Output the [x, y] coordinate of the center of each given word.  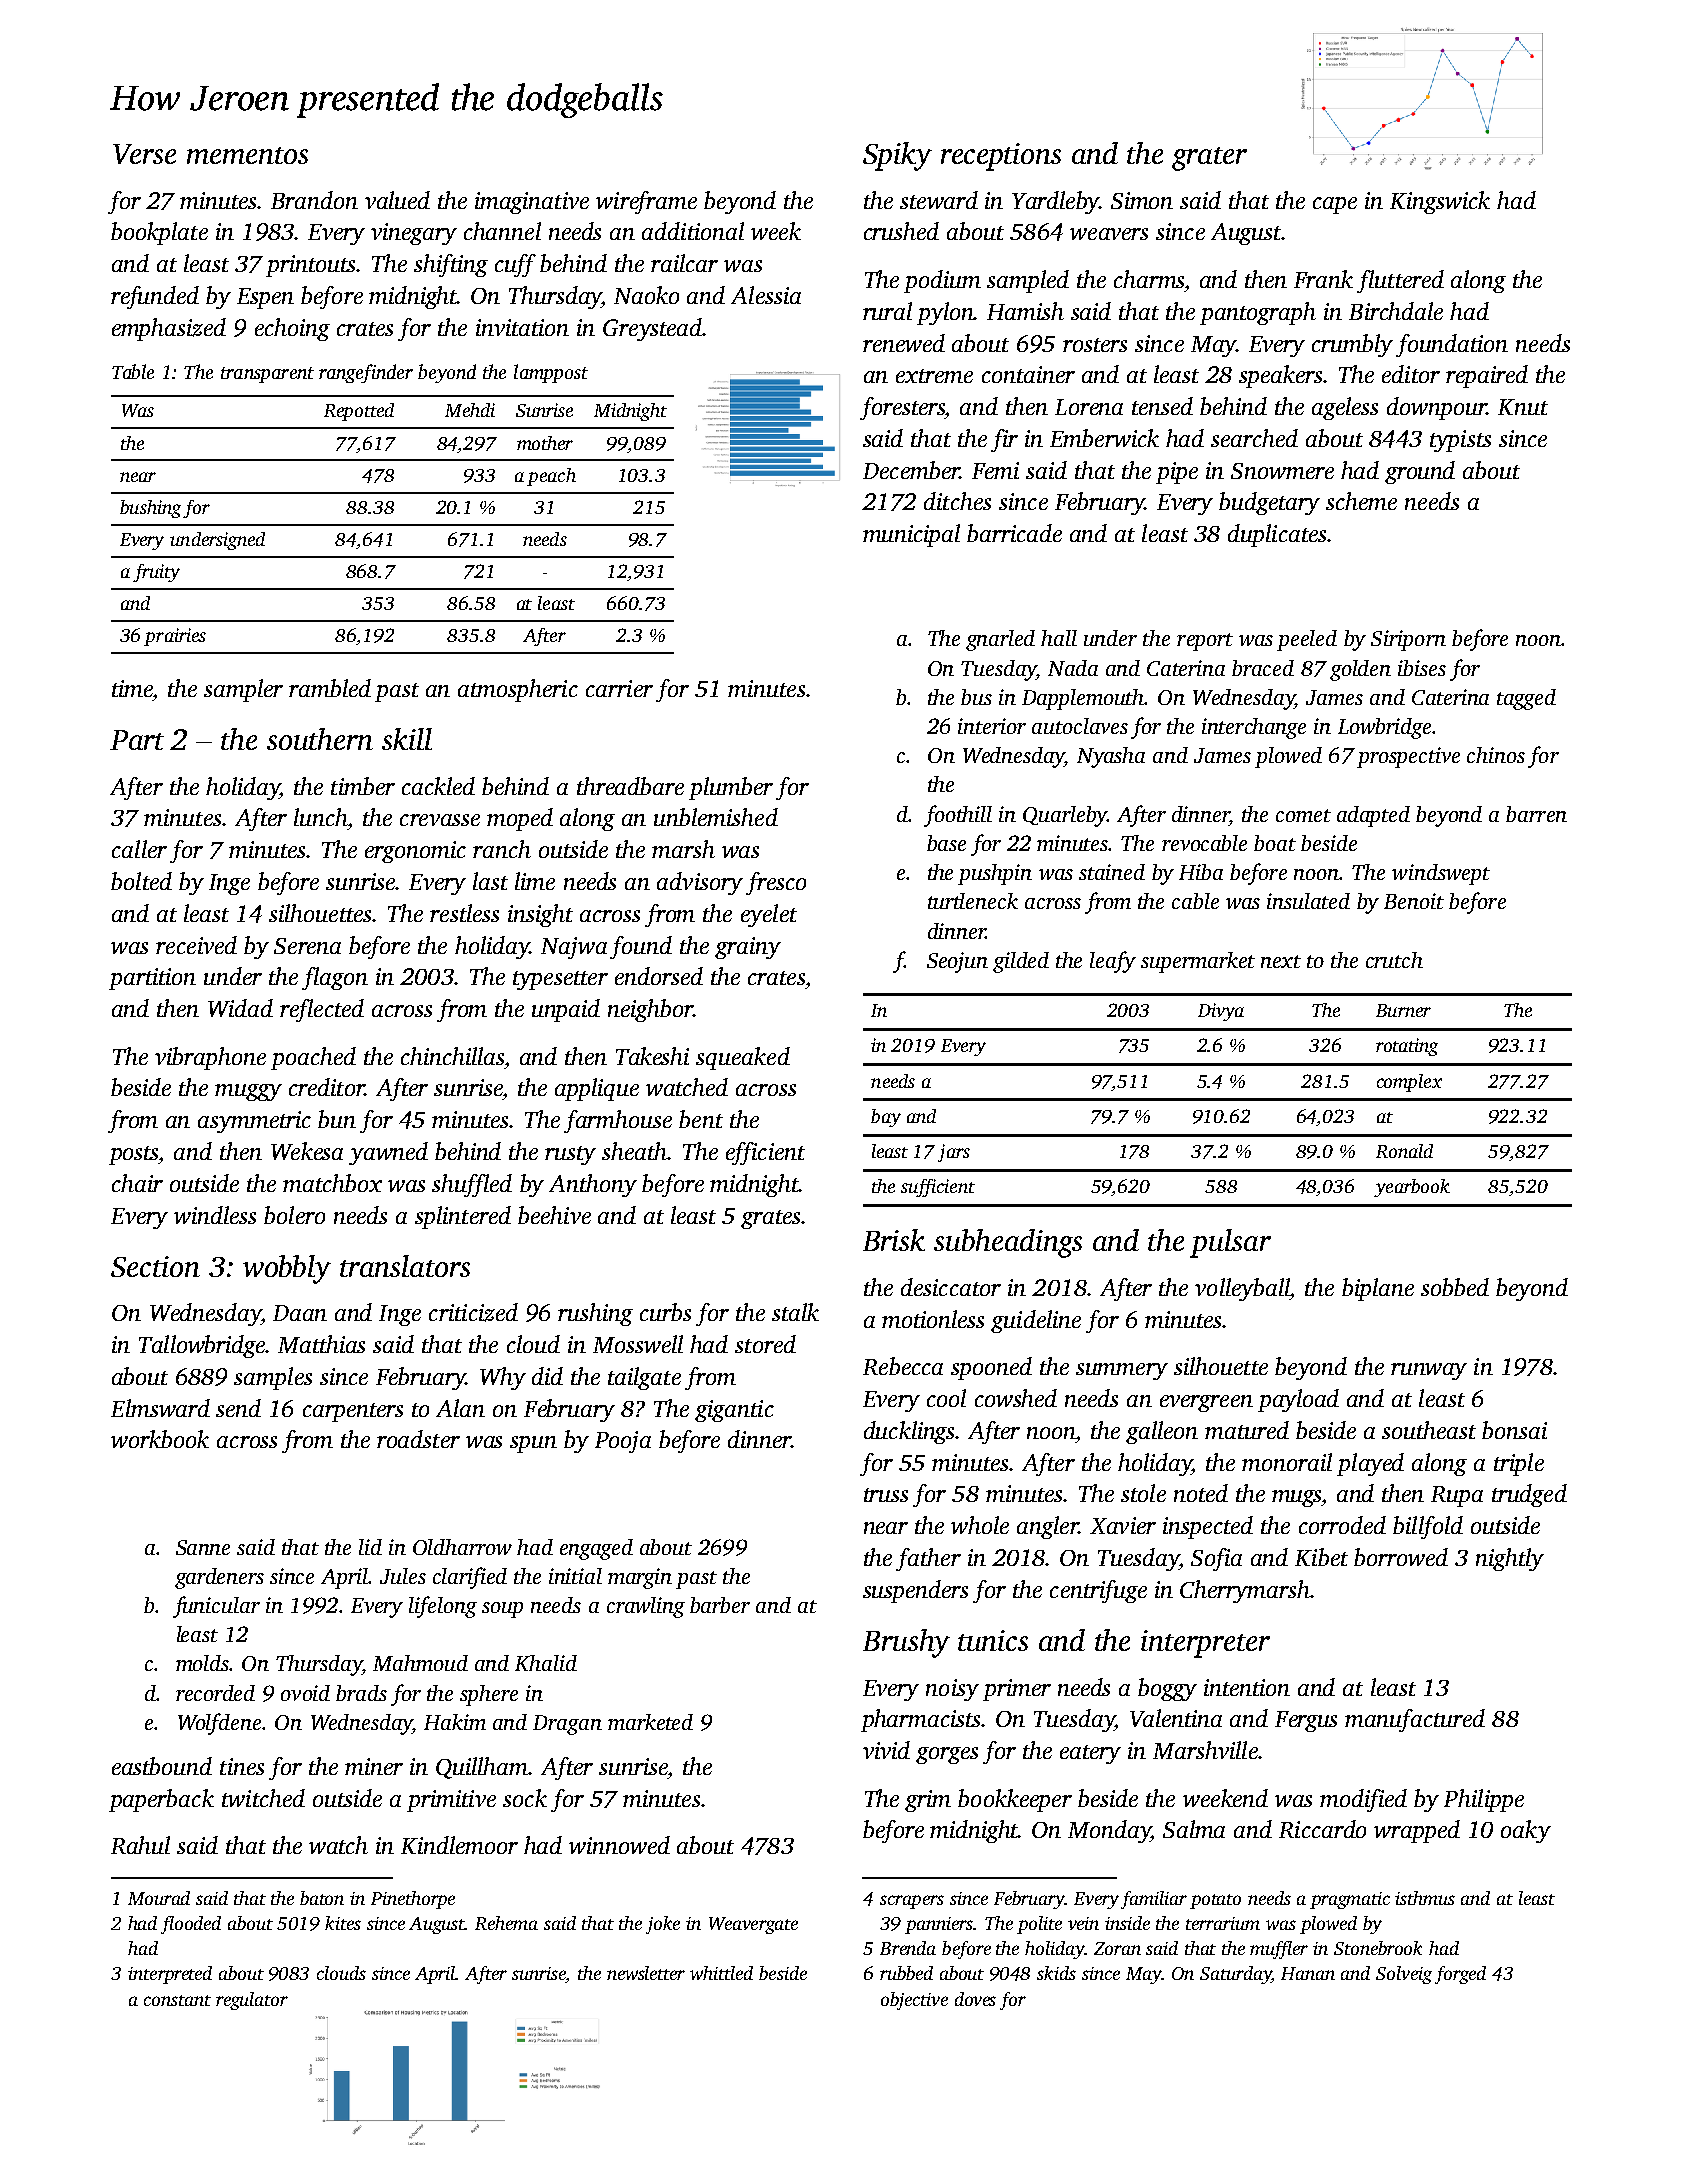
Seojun [957, 962]
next [1281, 961]
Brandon [314, 200]
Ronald [1404, 1151]
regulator [252, 2001]
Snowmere [1282, 471]
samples [273, 1378]
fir [1004, 440]
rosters [1095, 345]
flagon [335, 978]
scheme [1361, 501]
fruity [156, 573]
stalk [795, 1312]
